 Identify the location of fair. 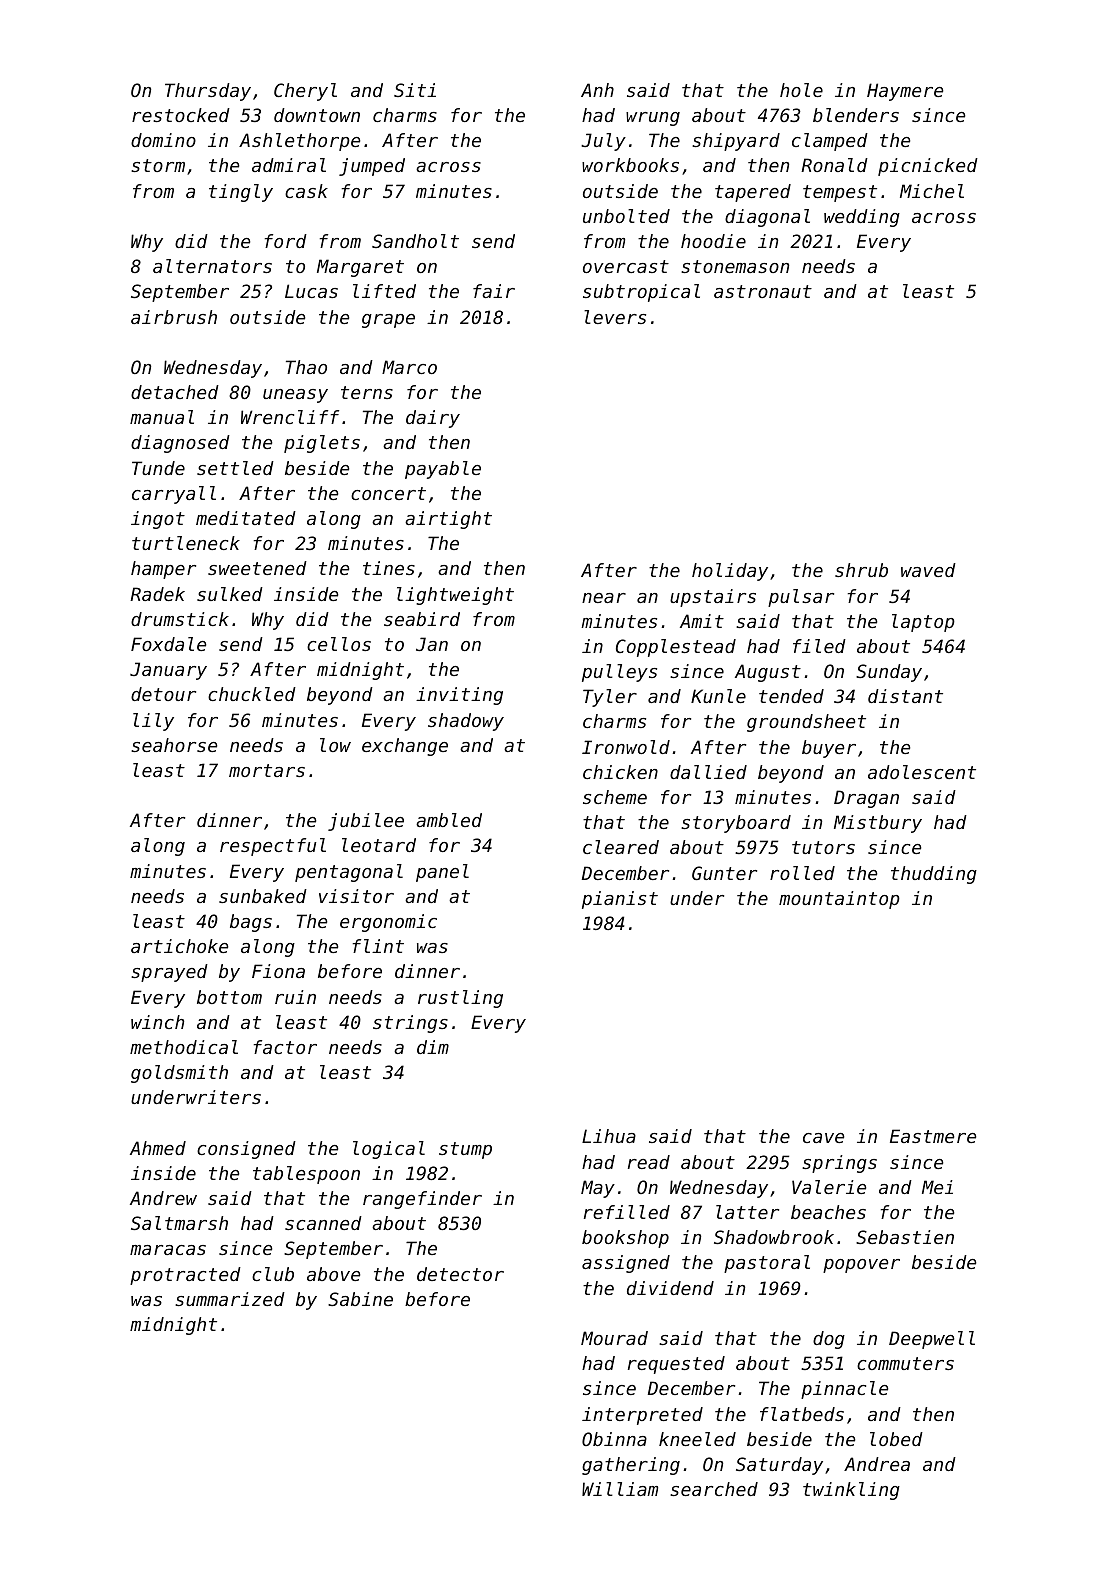
(494, 291).
